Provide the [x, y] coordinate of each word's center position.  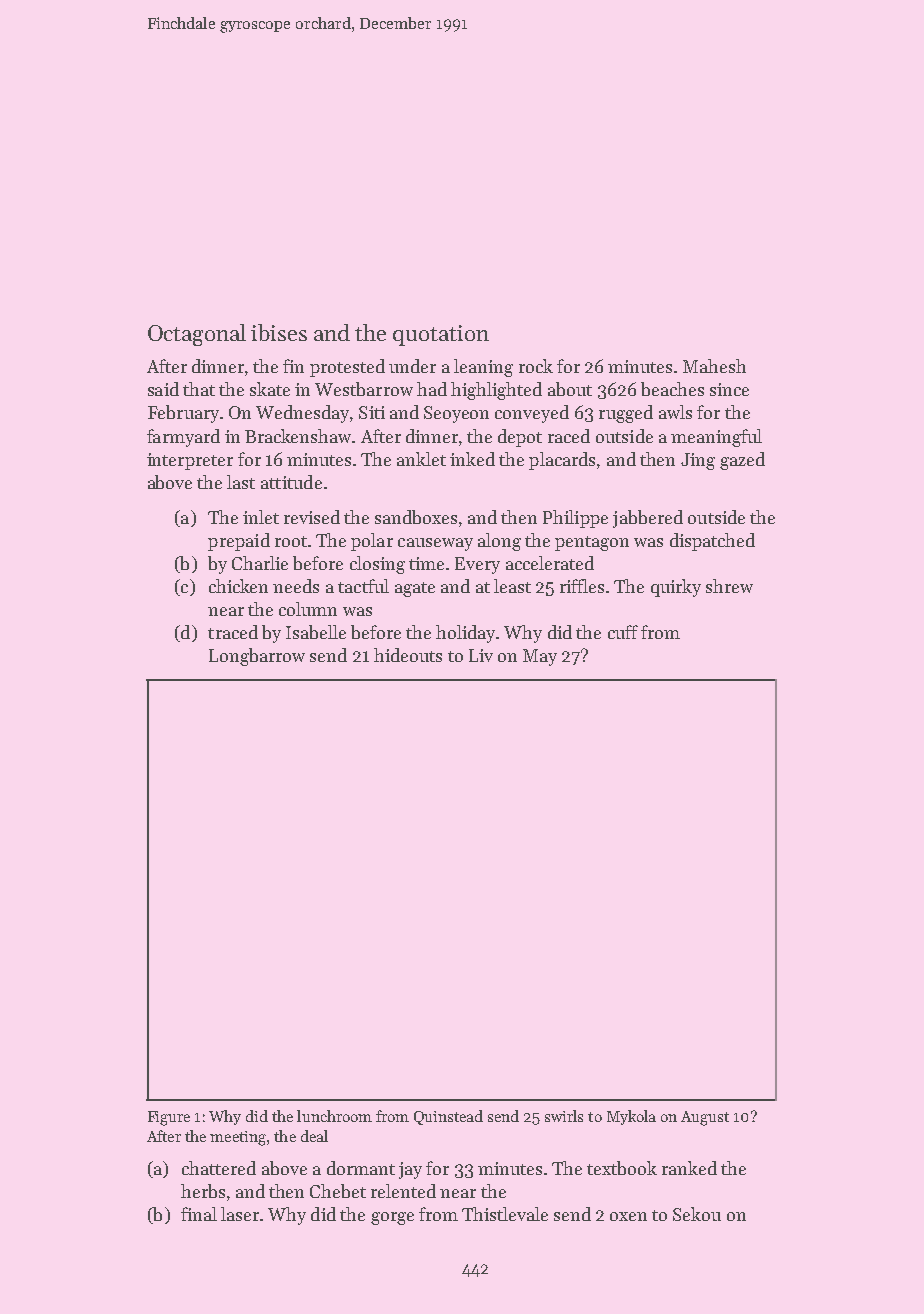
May [540, 657]
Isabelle [316, 632]
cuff [623, 632]
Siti [372, 412]
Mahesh [714, 366]
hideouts [408, 655]
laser [240, 1214]
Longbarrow [257, 657]
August [705, 1118]
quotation [441, 335]
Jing [698, 461]
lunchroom [334, 1116]
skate [270, 389]
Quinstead [448, 1117]
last [241, 482]
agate [415, 589]
